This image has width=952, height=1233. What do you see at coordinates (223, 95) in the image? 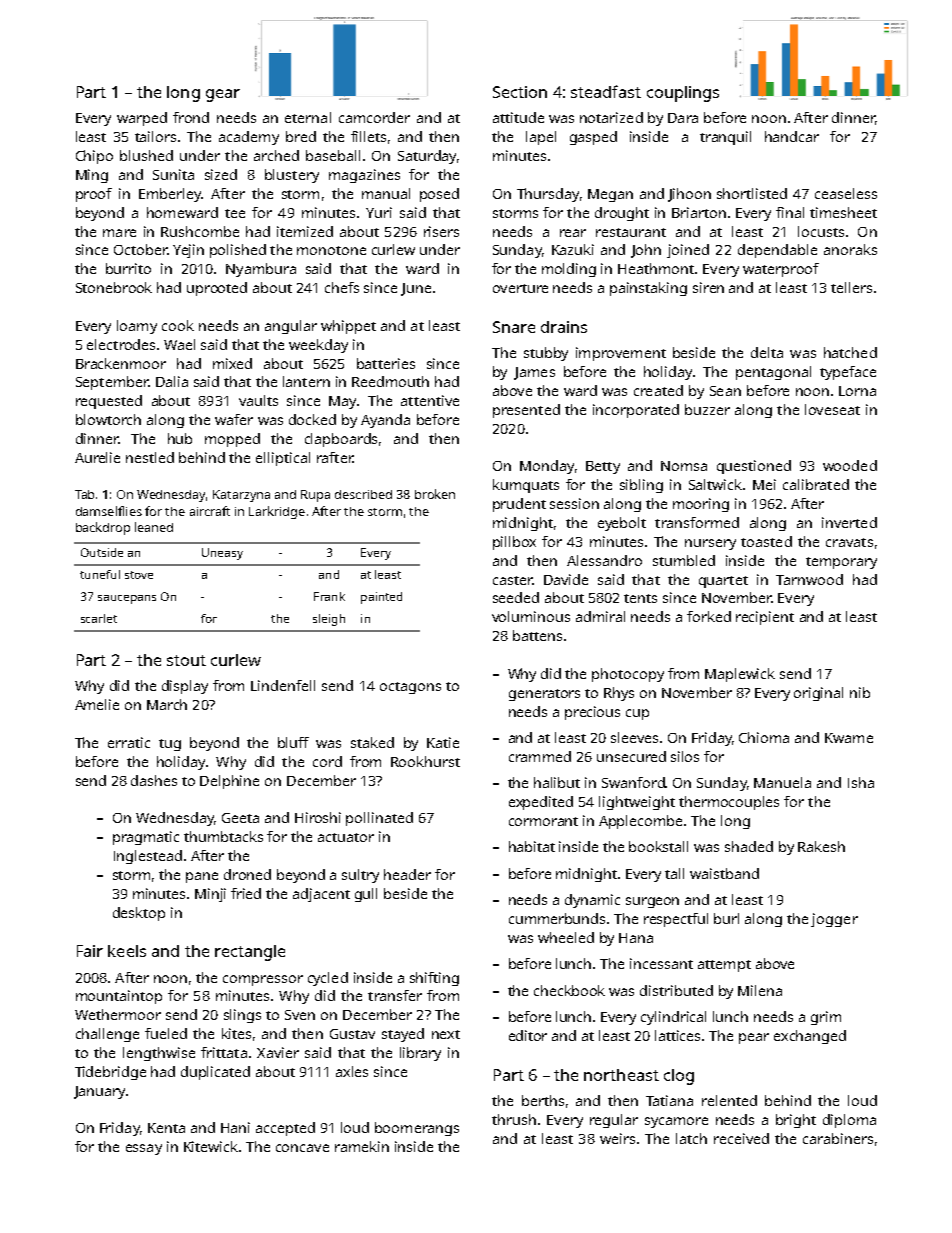
I see `gear` at bounding box center [223, 95].
